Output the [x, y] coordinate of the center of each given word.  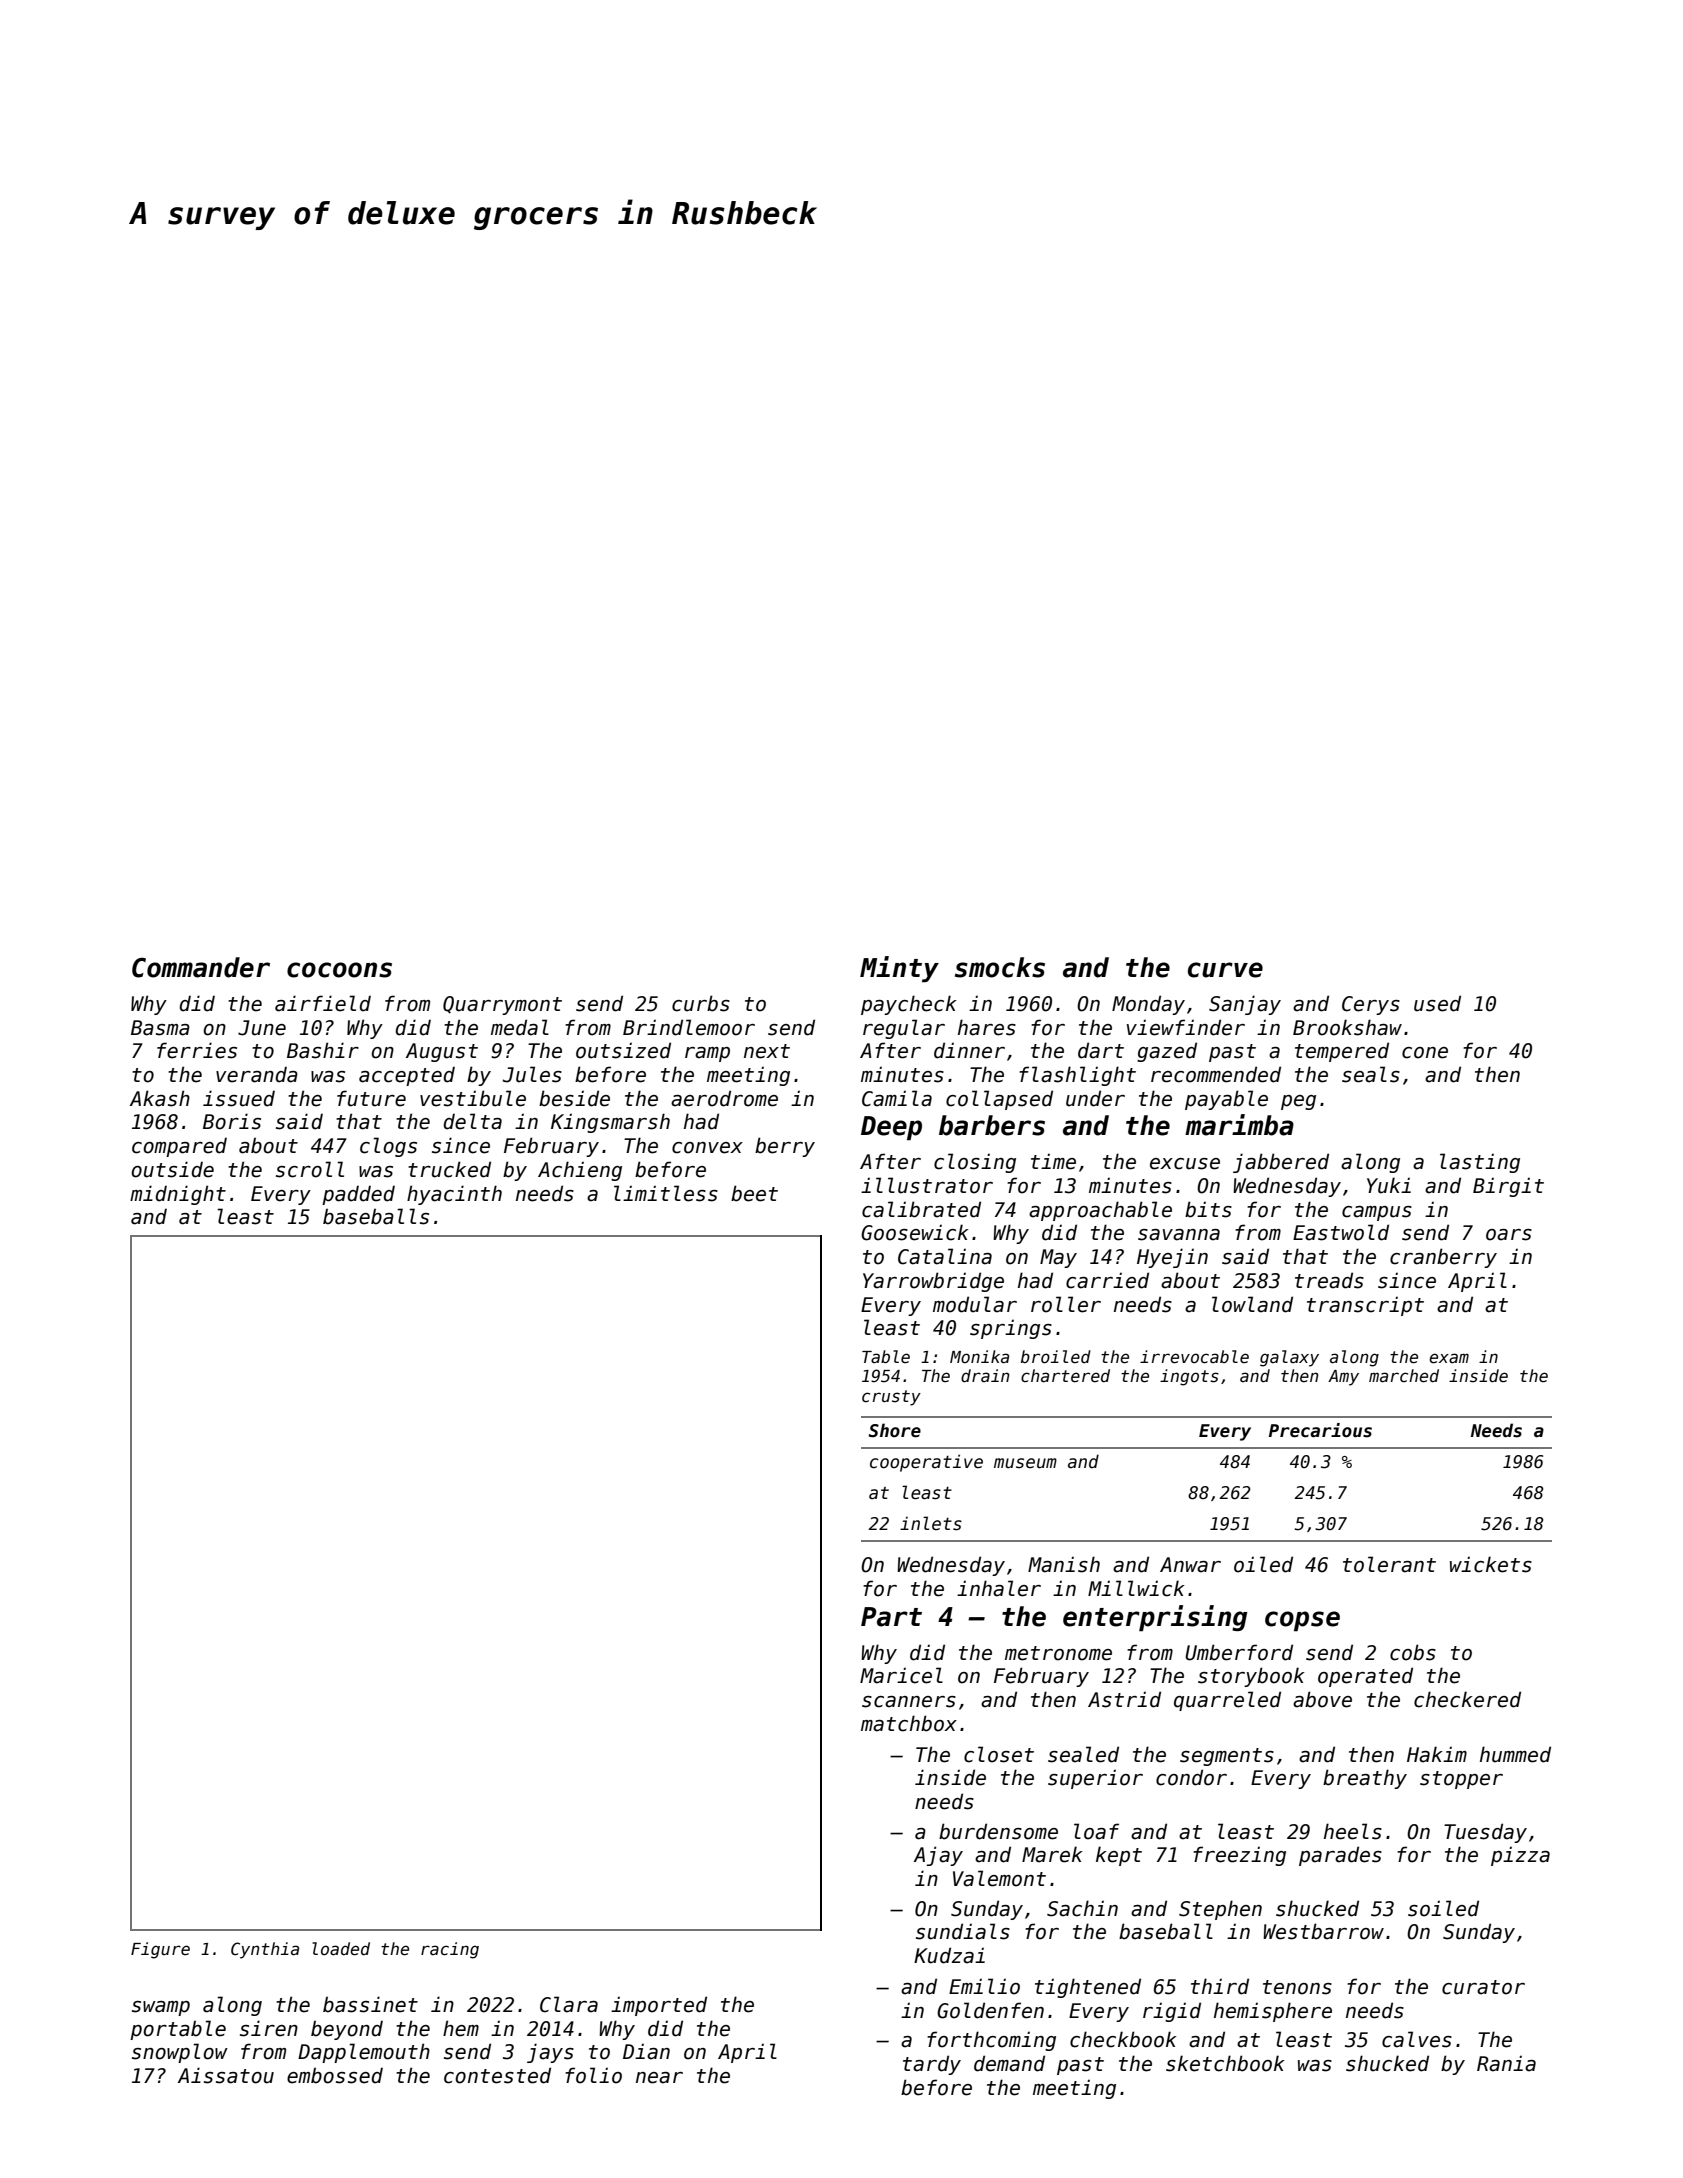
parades [1340, 1856]
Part [891, 1617]
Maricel [901, 1675]
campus [1377, 1213]
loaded [341, 1949]
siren [269, 2028]
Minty [899, 969]
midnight [178, 1195]
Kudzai [949, 1955]
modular [975, 1304]
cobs [1413, 1652]
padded [358, 1195]
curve [1225, 970]
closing [975, 1163]
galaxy [1289, 1358]
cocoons [339, 970]
